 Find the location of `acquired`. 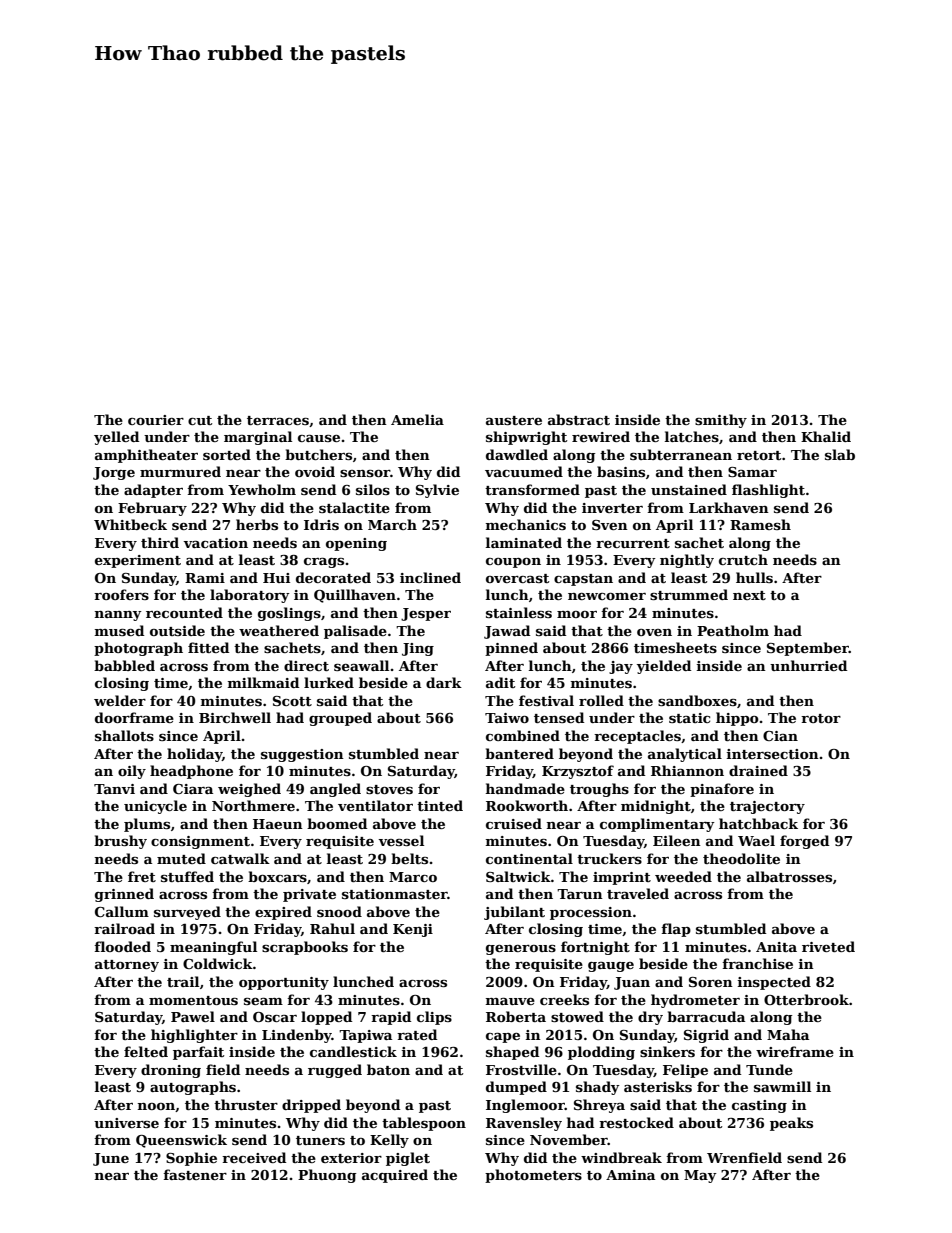

acquired is located at coordinates (395, 1176).
